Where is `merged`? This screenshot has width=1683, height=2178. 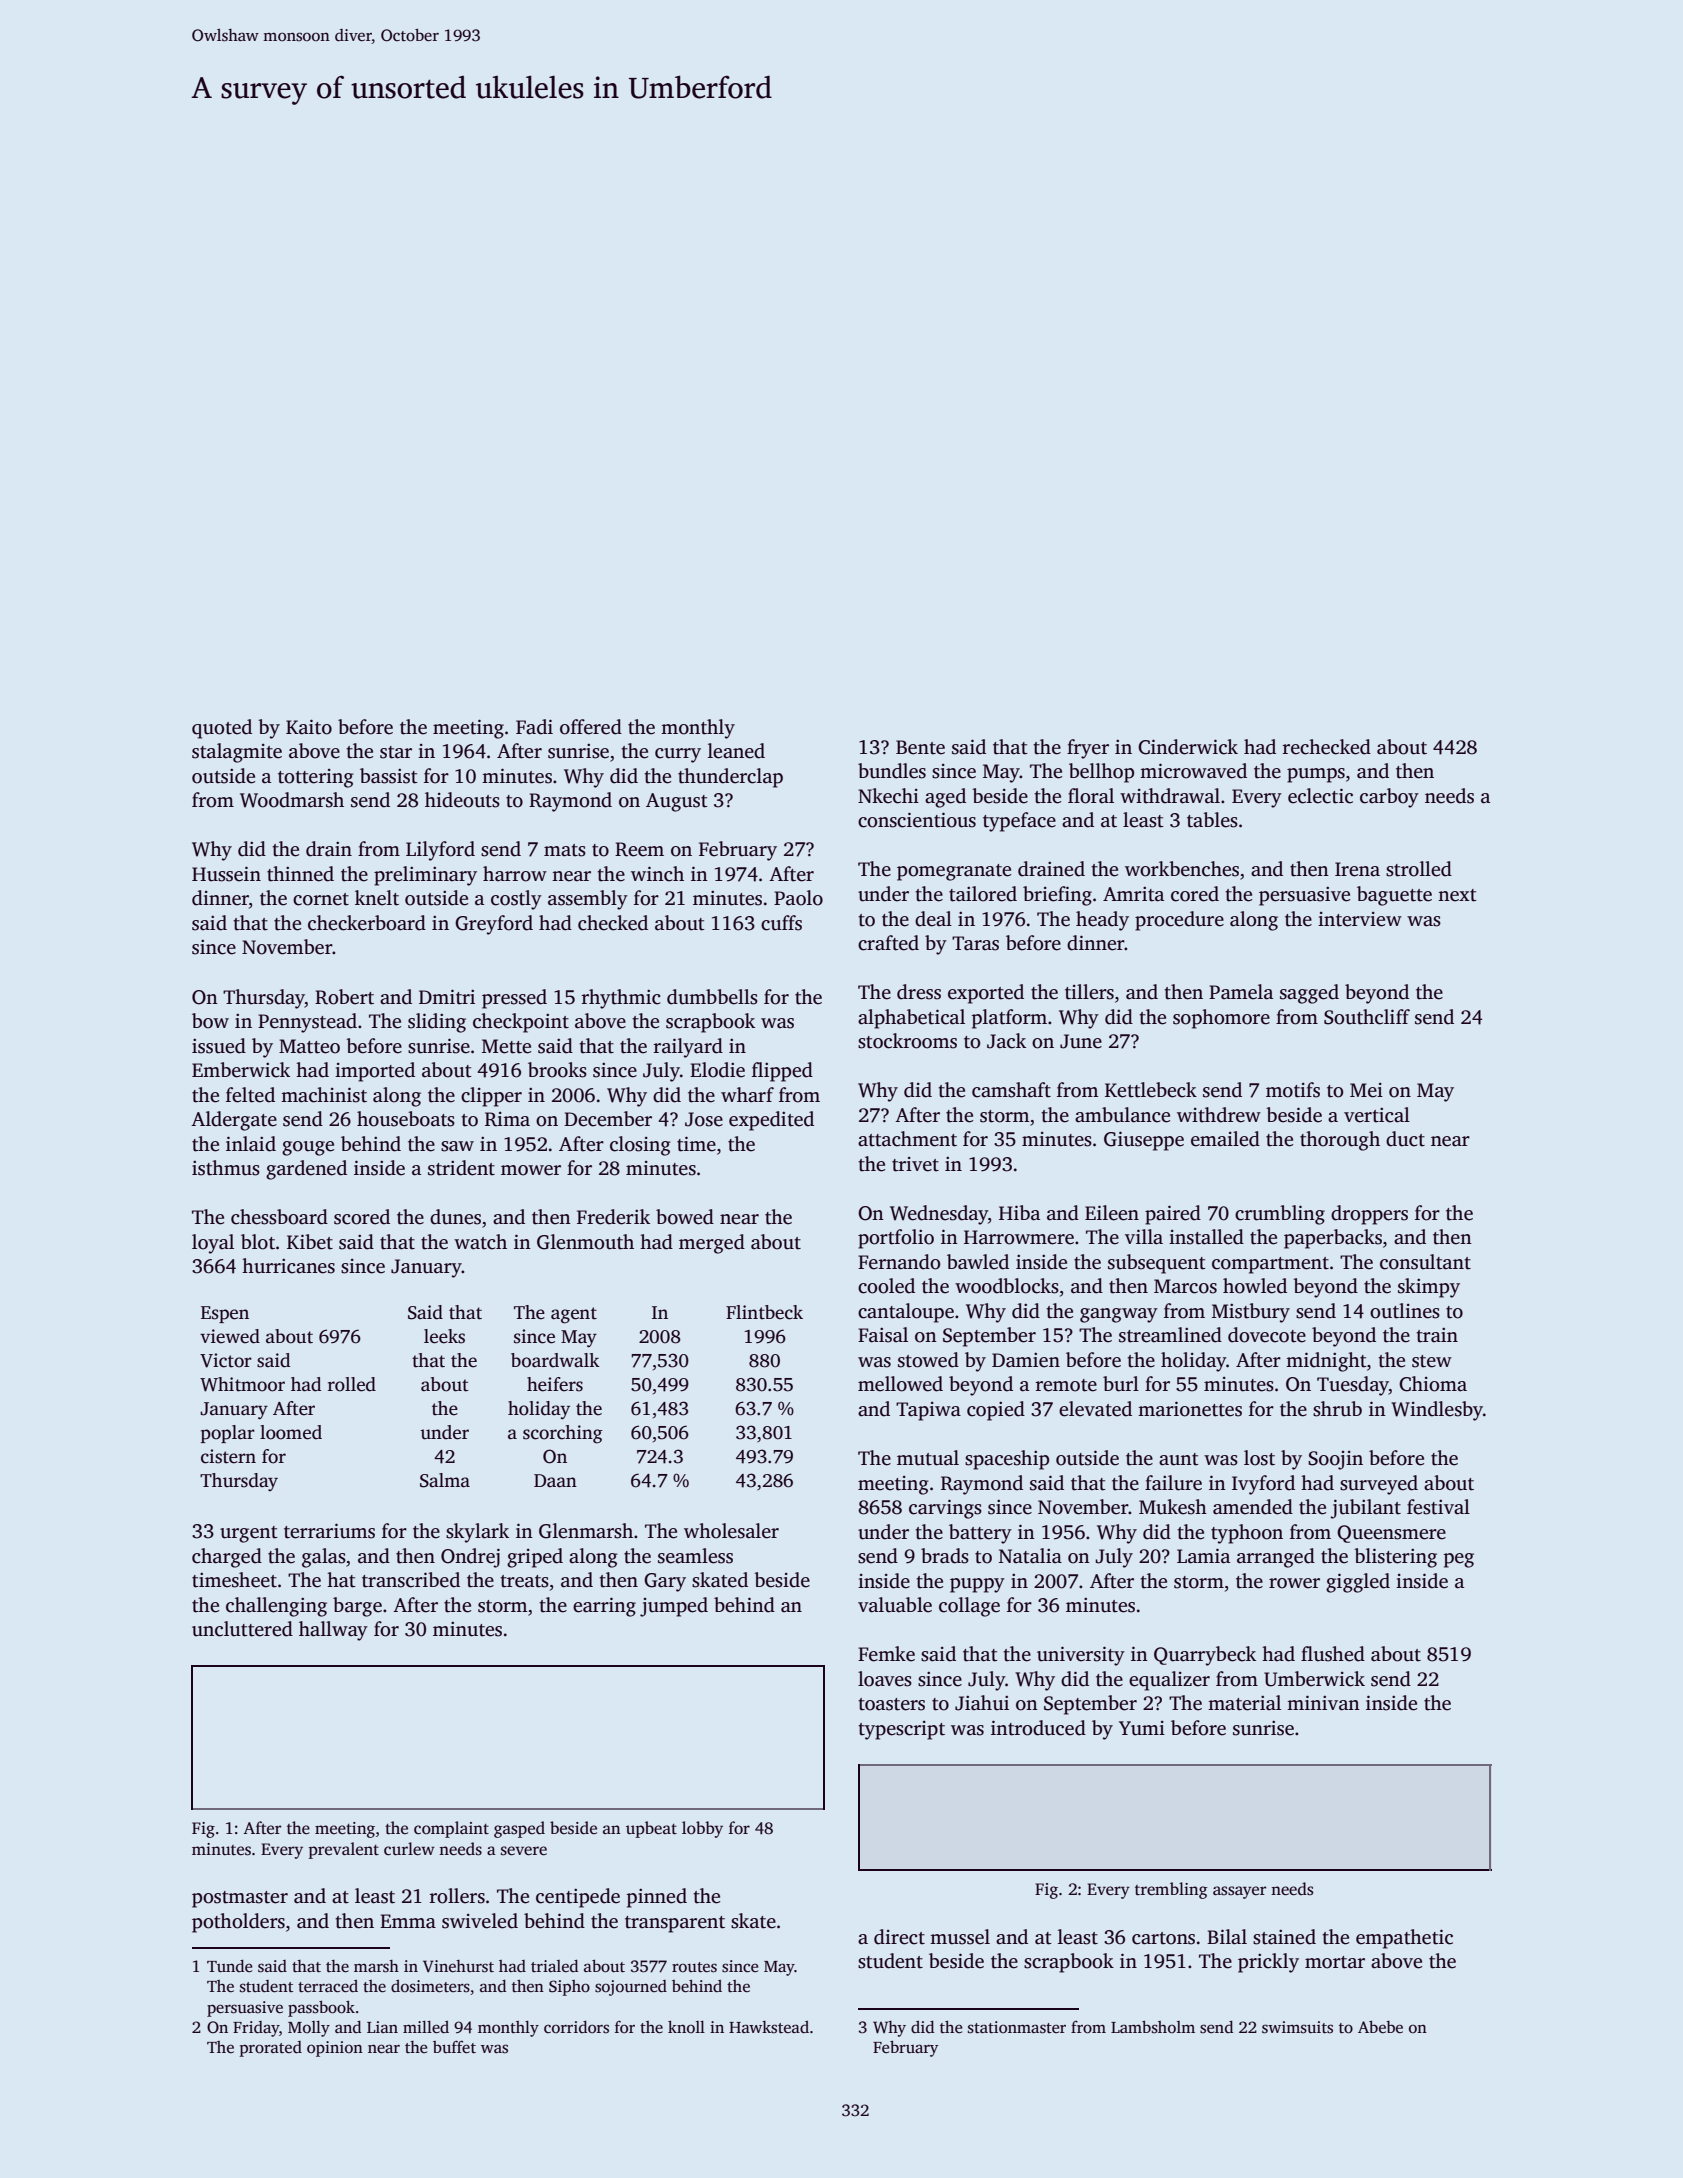
merged is located at coordinates (712, 1244).
